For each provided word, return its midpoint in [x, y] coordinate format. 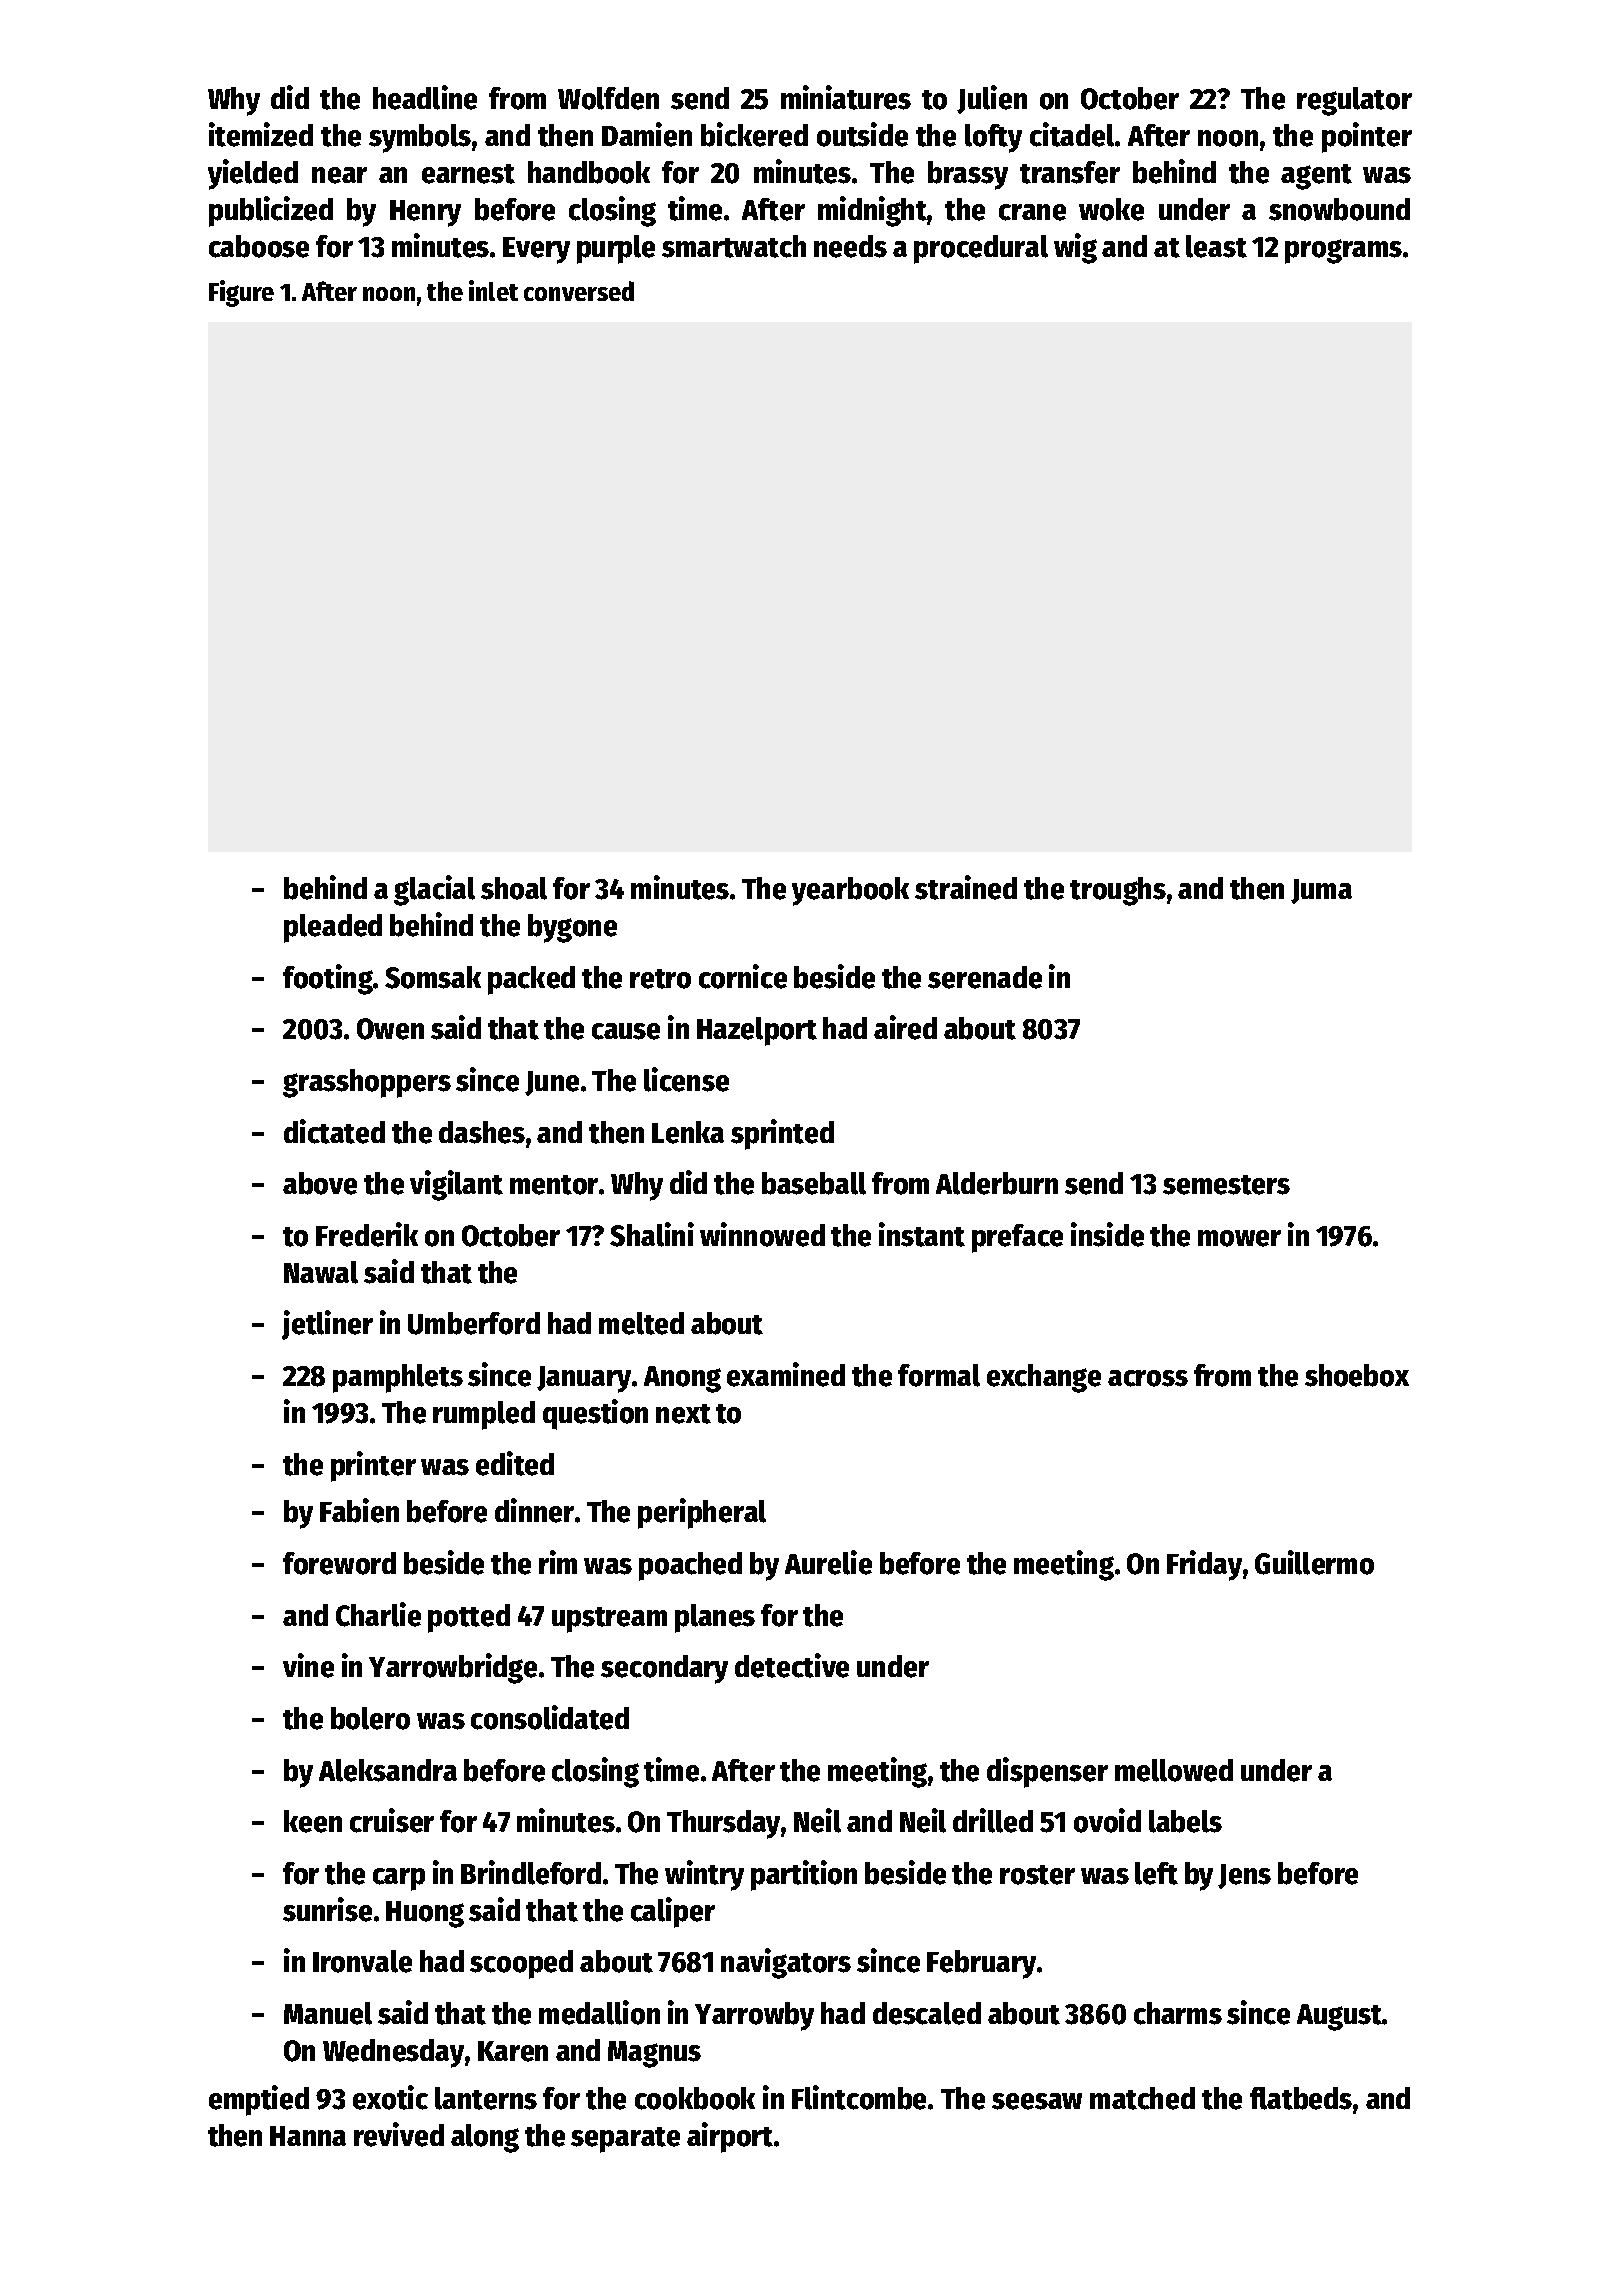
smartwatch [734, 246]
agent [1316, 177]
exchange [1044, 1378]
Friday [1204, 1565]
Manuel [328, 2013]
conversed [579, 291]
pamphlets [398, 1378]
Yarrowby [754, 2016]
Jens [1244, 1876]
